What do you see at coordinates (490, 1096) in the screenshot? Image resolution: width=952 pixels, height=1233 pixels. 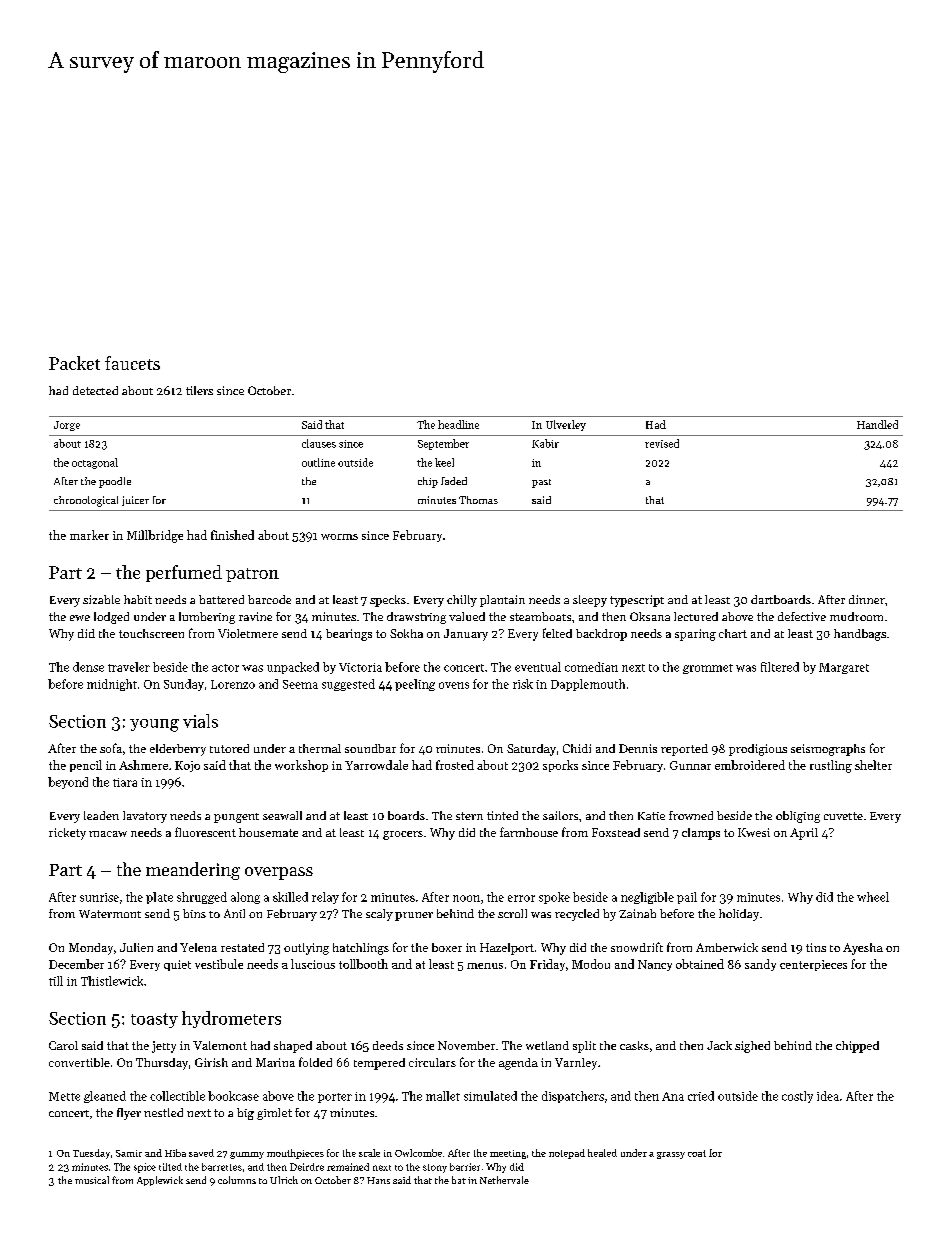 I see `simulated` at bounding box center [490, 1096].
